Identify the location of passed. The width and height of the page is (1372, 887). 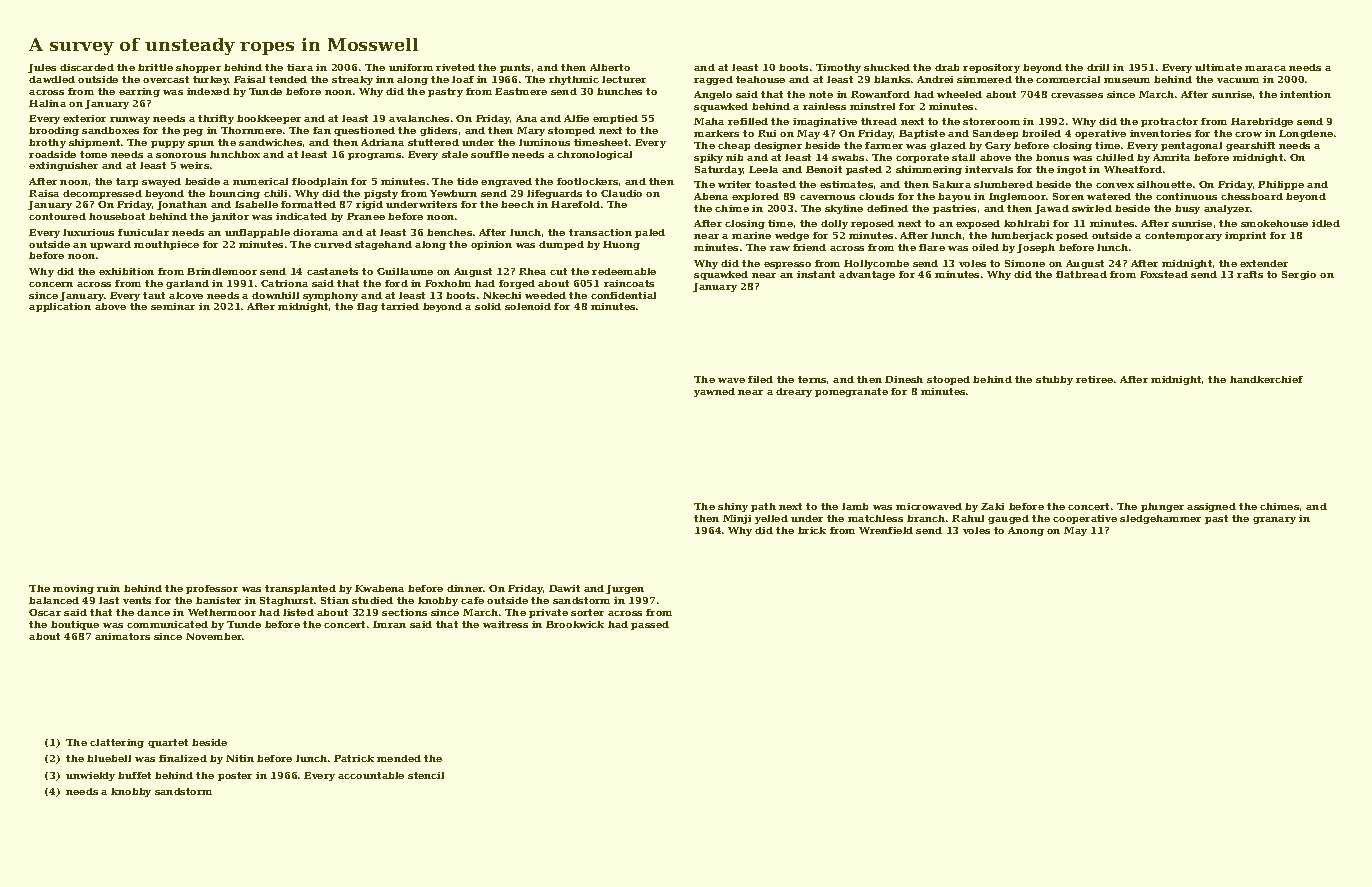
(650, 625).
